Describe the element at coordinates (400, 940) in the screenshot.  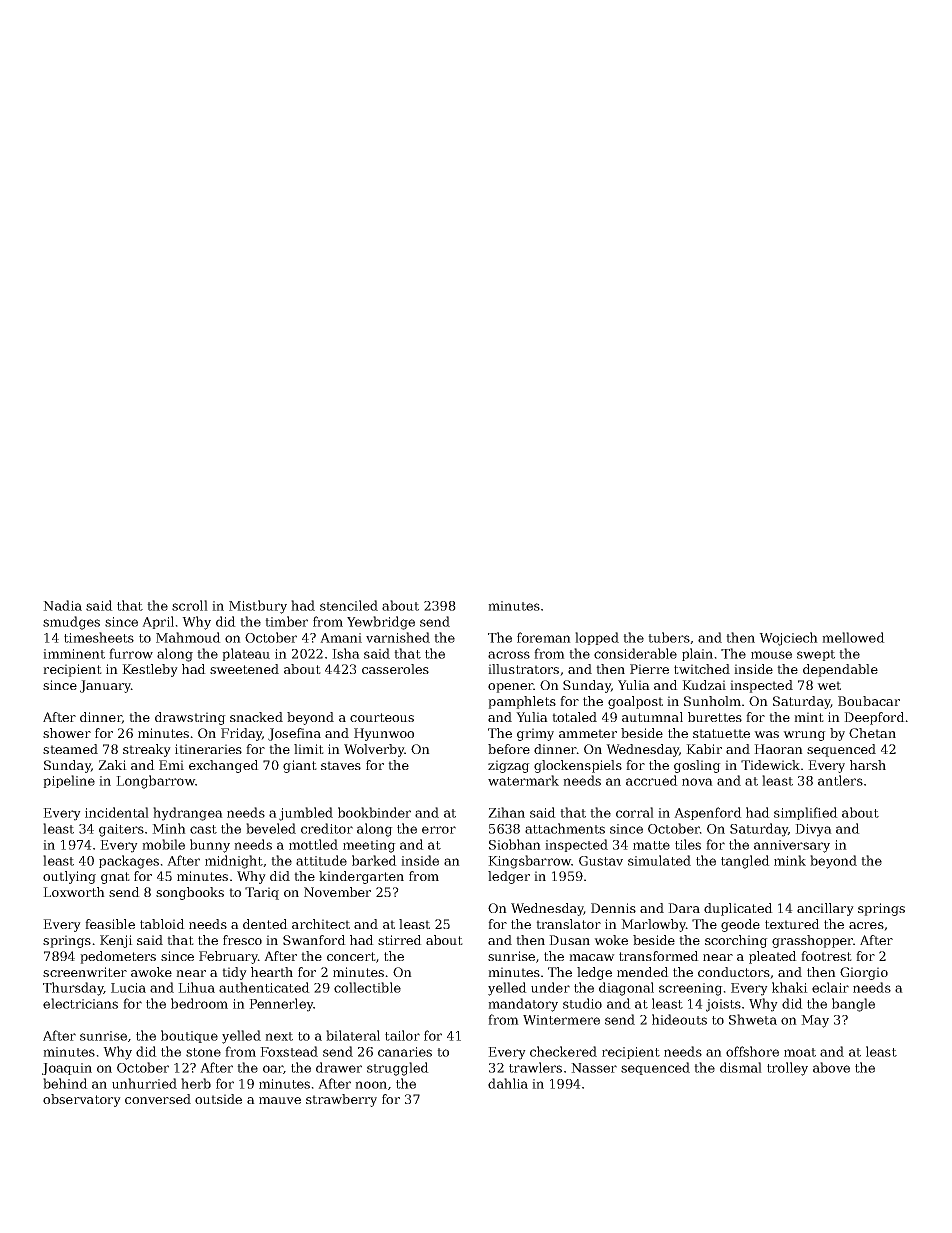
I see `stirred` at that location.
